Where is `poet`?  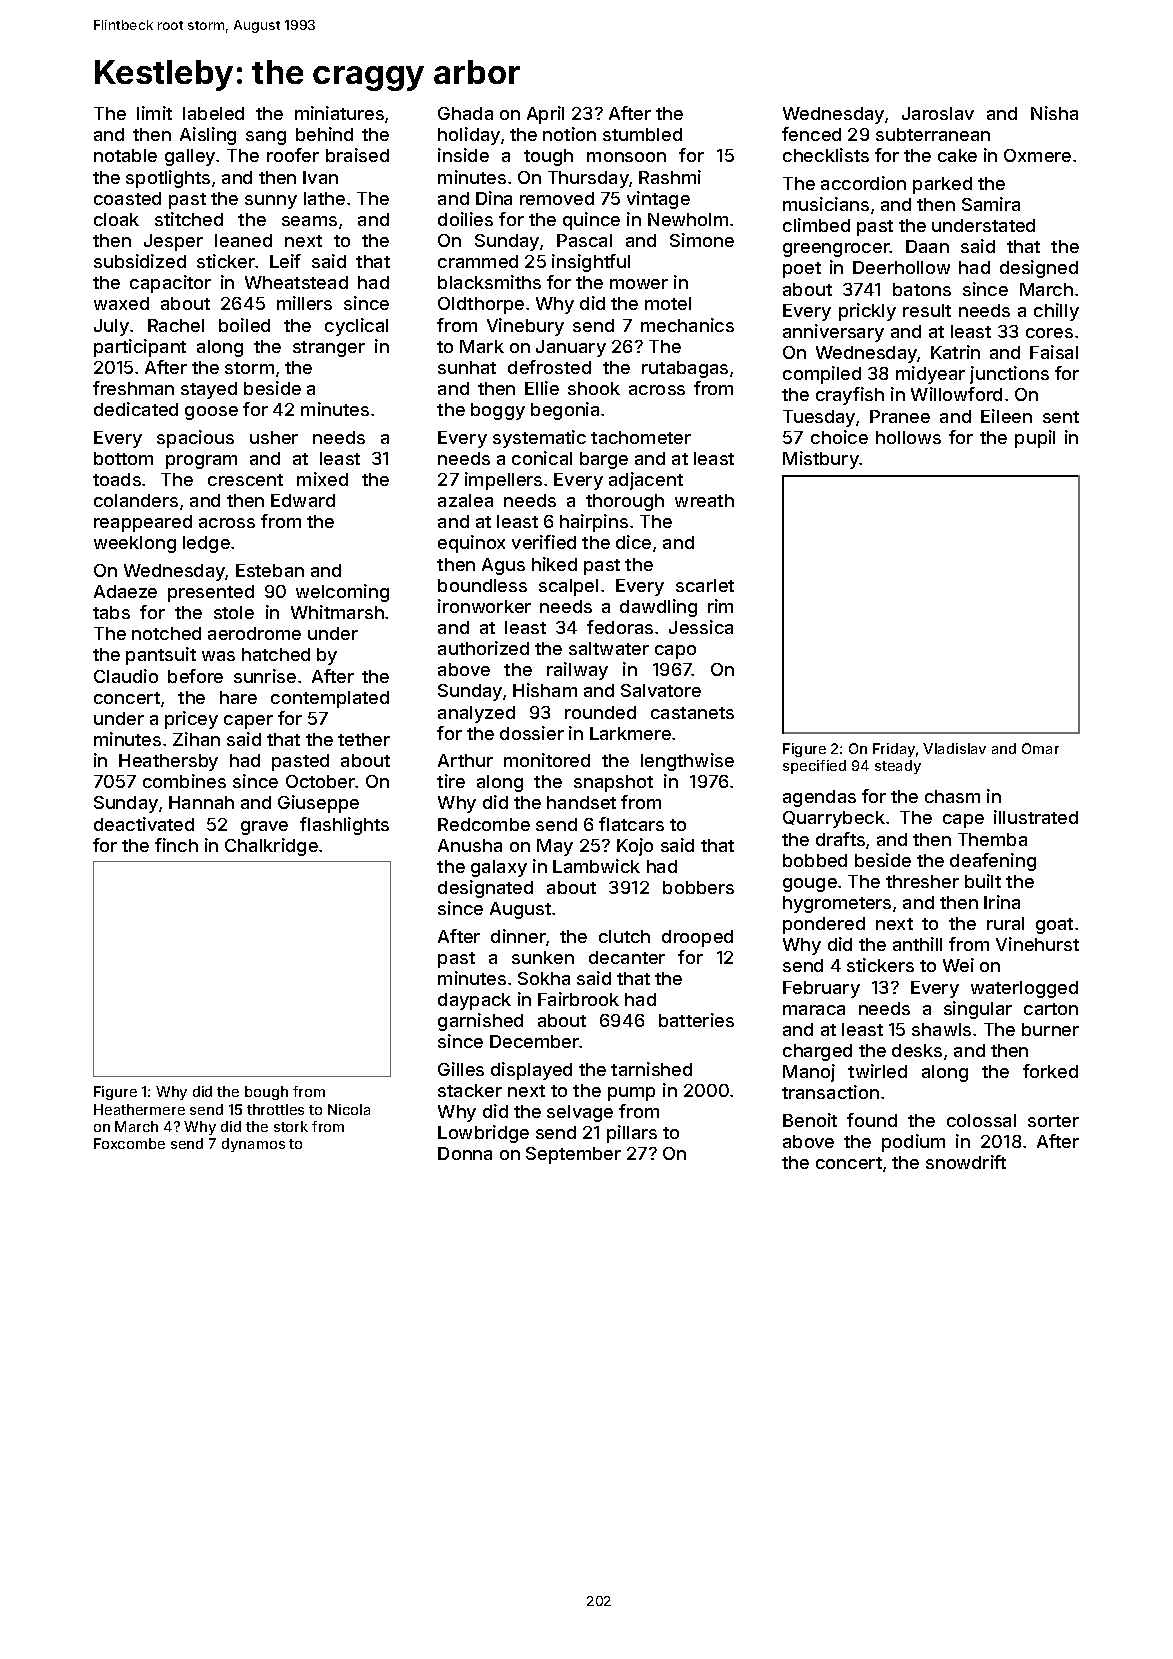
poet is located at coordinates (802, 270).
